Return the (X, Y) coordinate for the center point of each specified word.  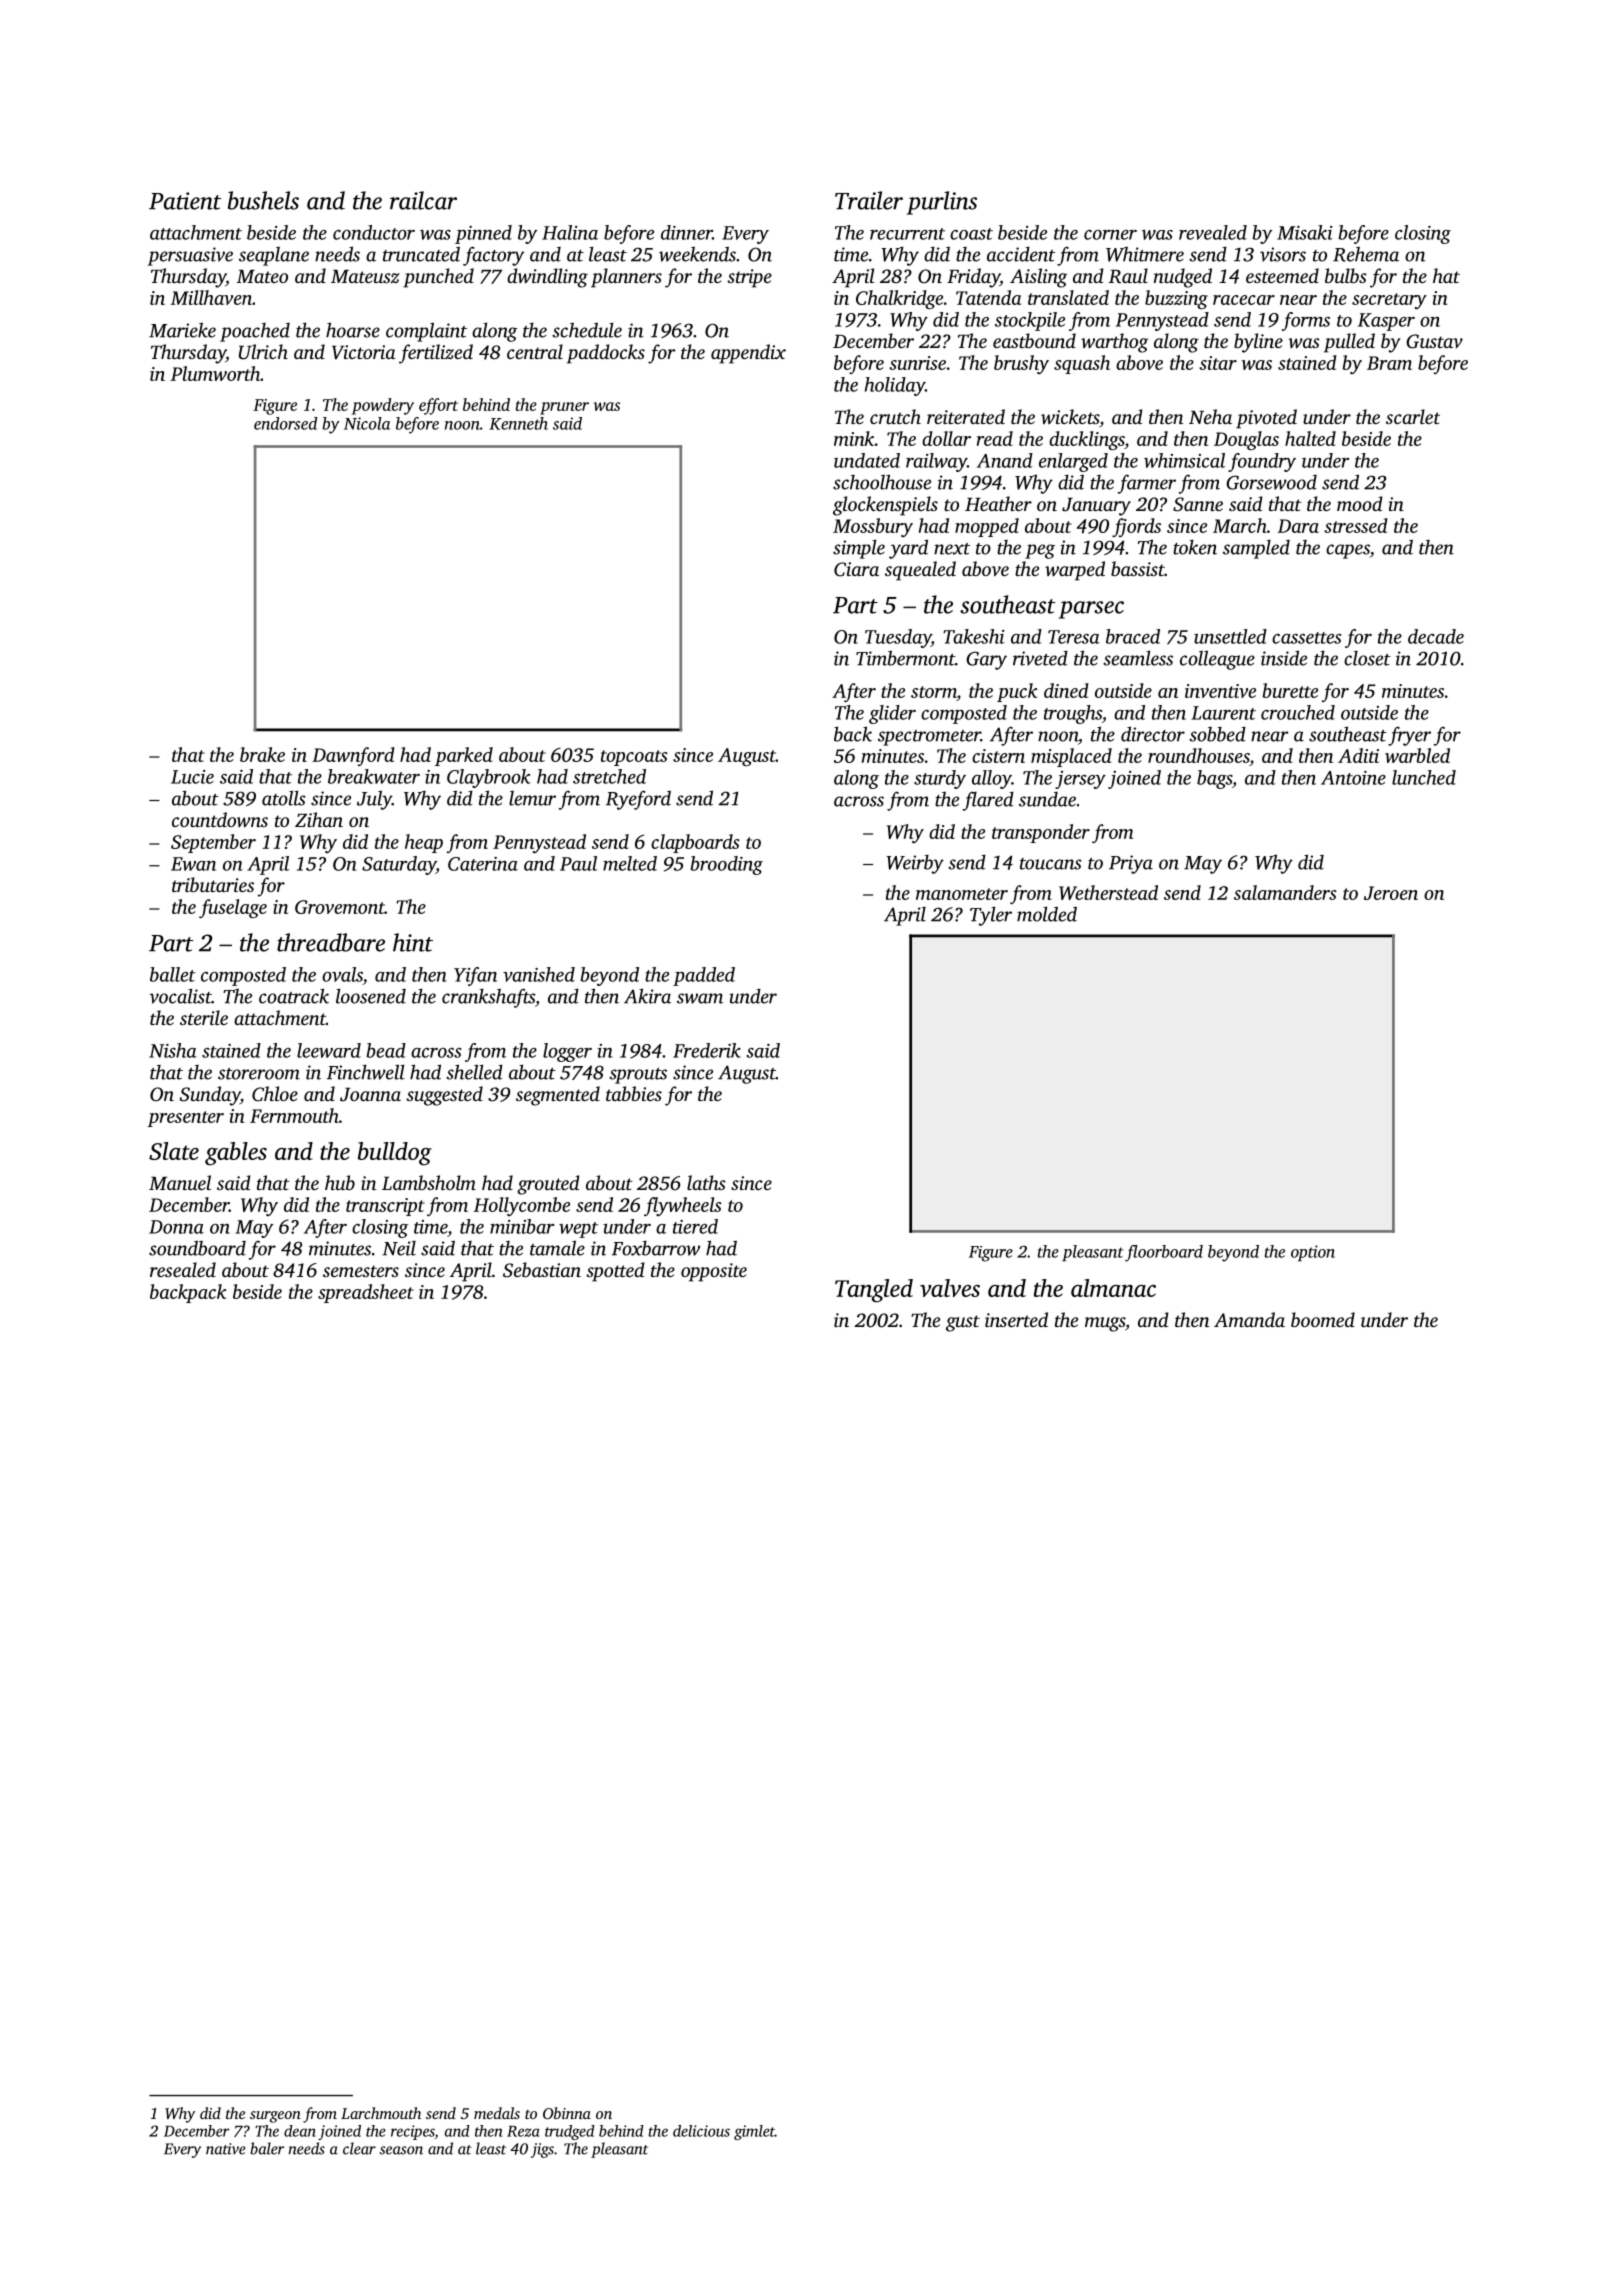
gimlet (754, 2132)
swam (700, 998)
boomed (1323, 1319)
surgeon (275, 2117)
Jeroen (1391, 893)
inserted (1016, 1319)
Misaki (1305, 232)
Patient (185, 201)
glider (892, 714)
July (374, 800)
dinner (686, 232)
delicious (701, 2131)
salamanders (1285, 892)
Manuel (180, 1182)
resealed (183, 1269)
